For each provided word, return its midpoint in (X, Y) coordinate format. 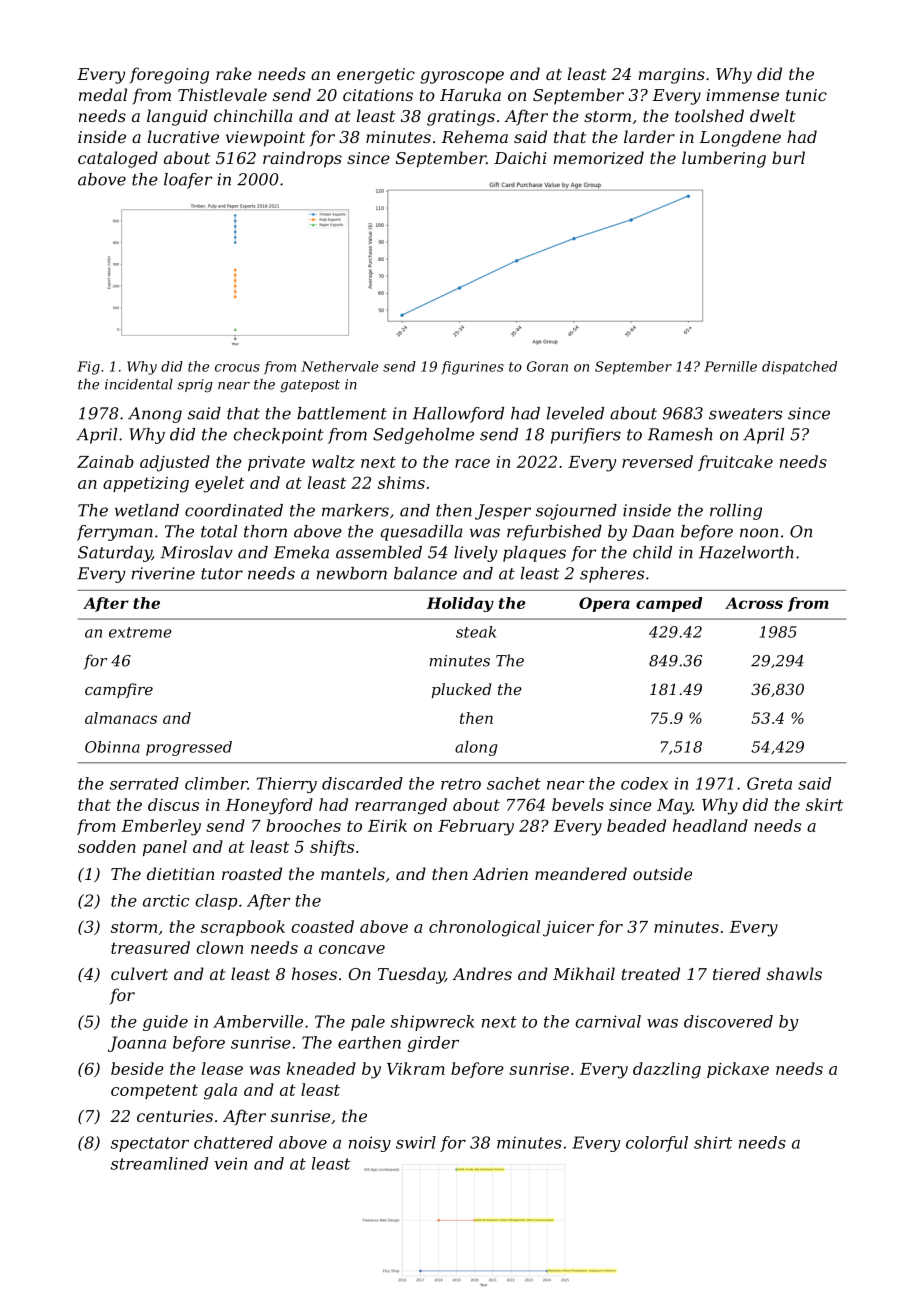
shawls (794, 973)
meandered (581, 873)
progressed (189, 748)
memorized (598, 158)
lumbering (724, 159)
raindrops (302, 159)
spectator (150, 1144)
